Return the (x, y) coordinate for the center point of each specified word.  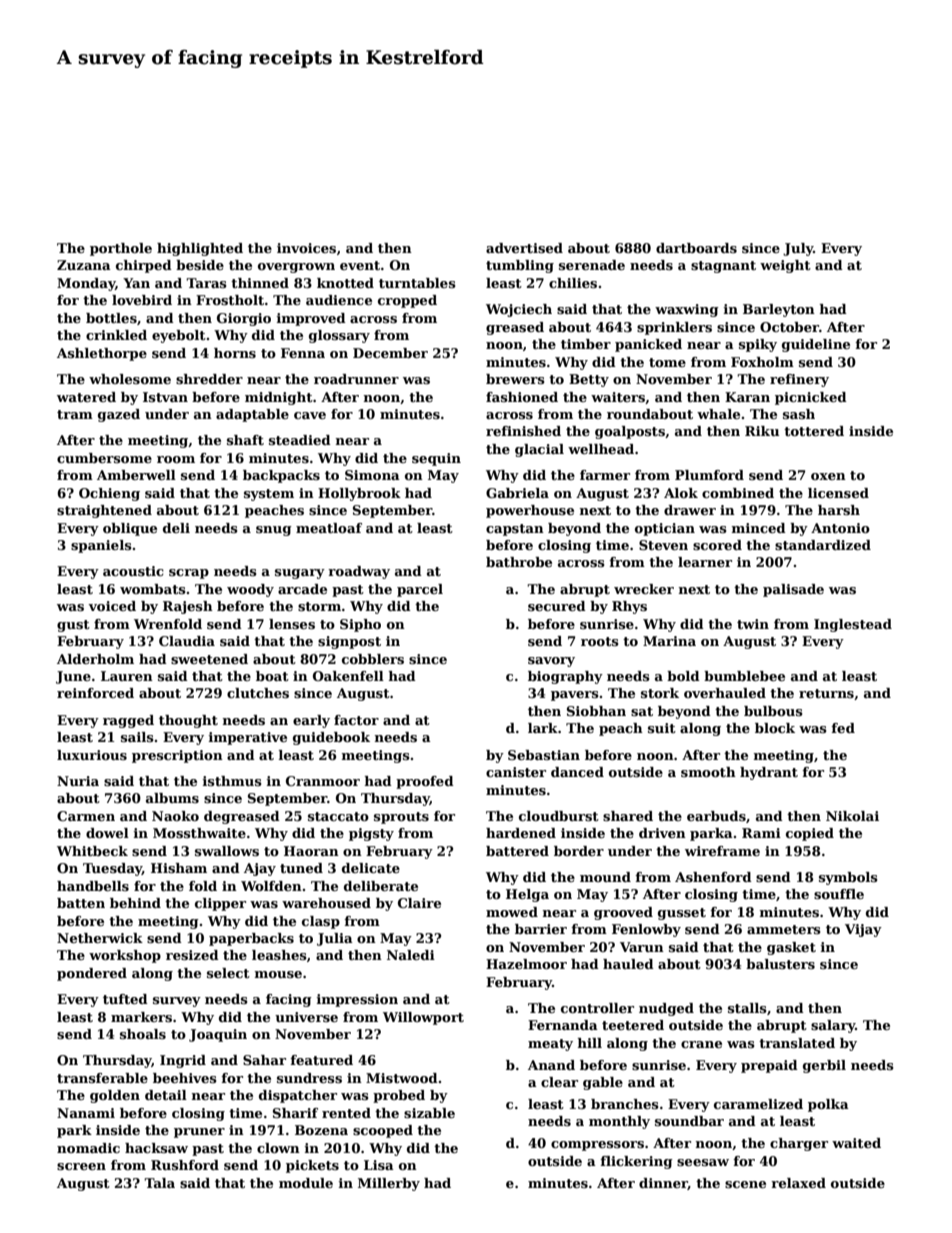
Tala (159, 1183)
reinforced (95, 693)
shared (628, 816)
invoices (306, 248)
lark (543, 728)
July (798, 249)
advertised (524, 248)
